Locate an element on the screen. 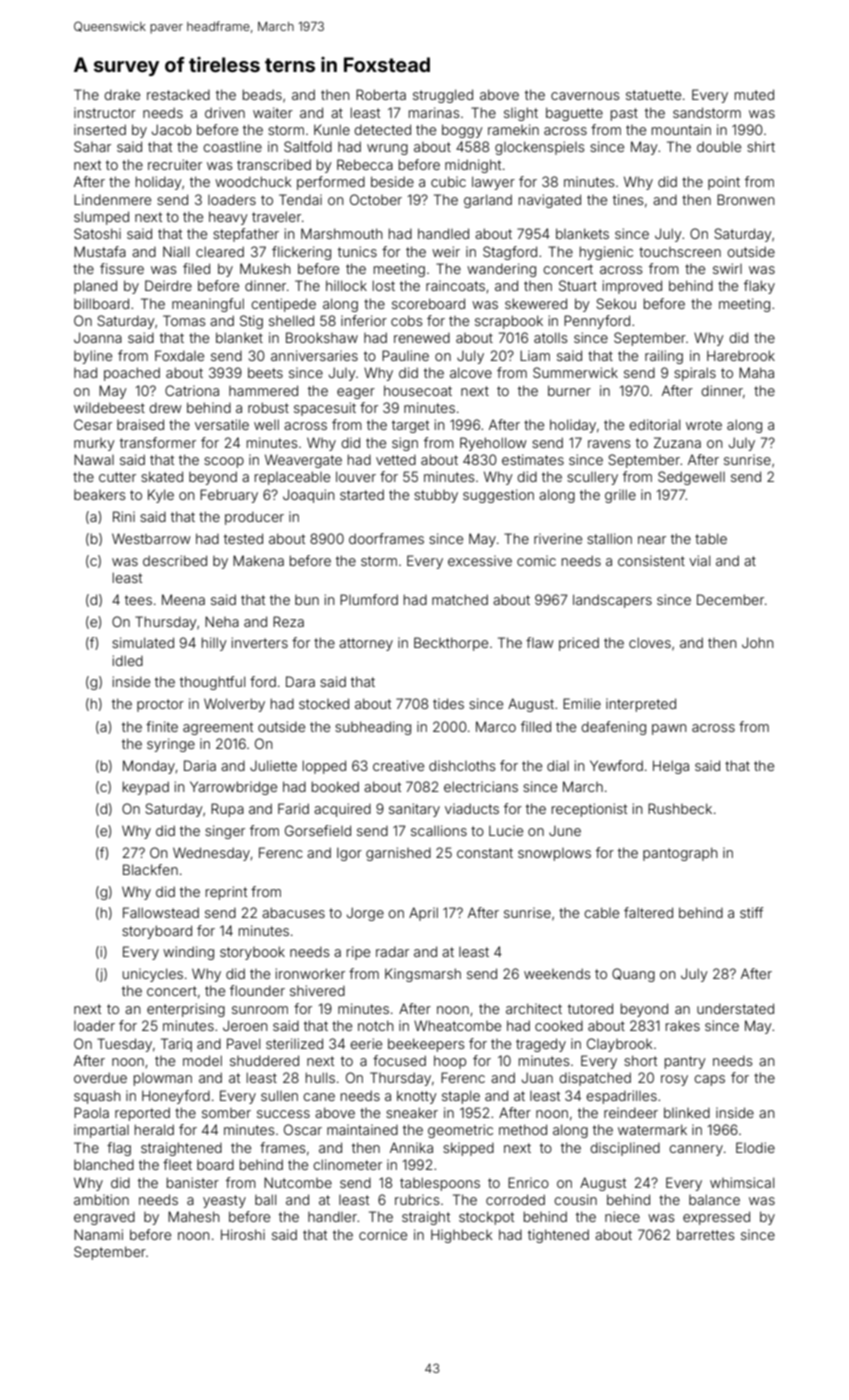 The image size is (849, 1400). Dara is located at coordinates (300, 681).
